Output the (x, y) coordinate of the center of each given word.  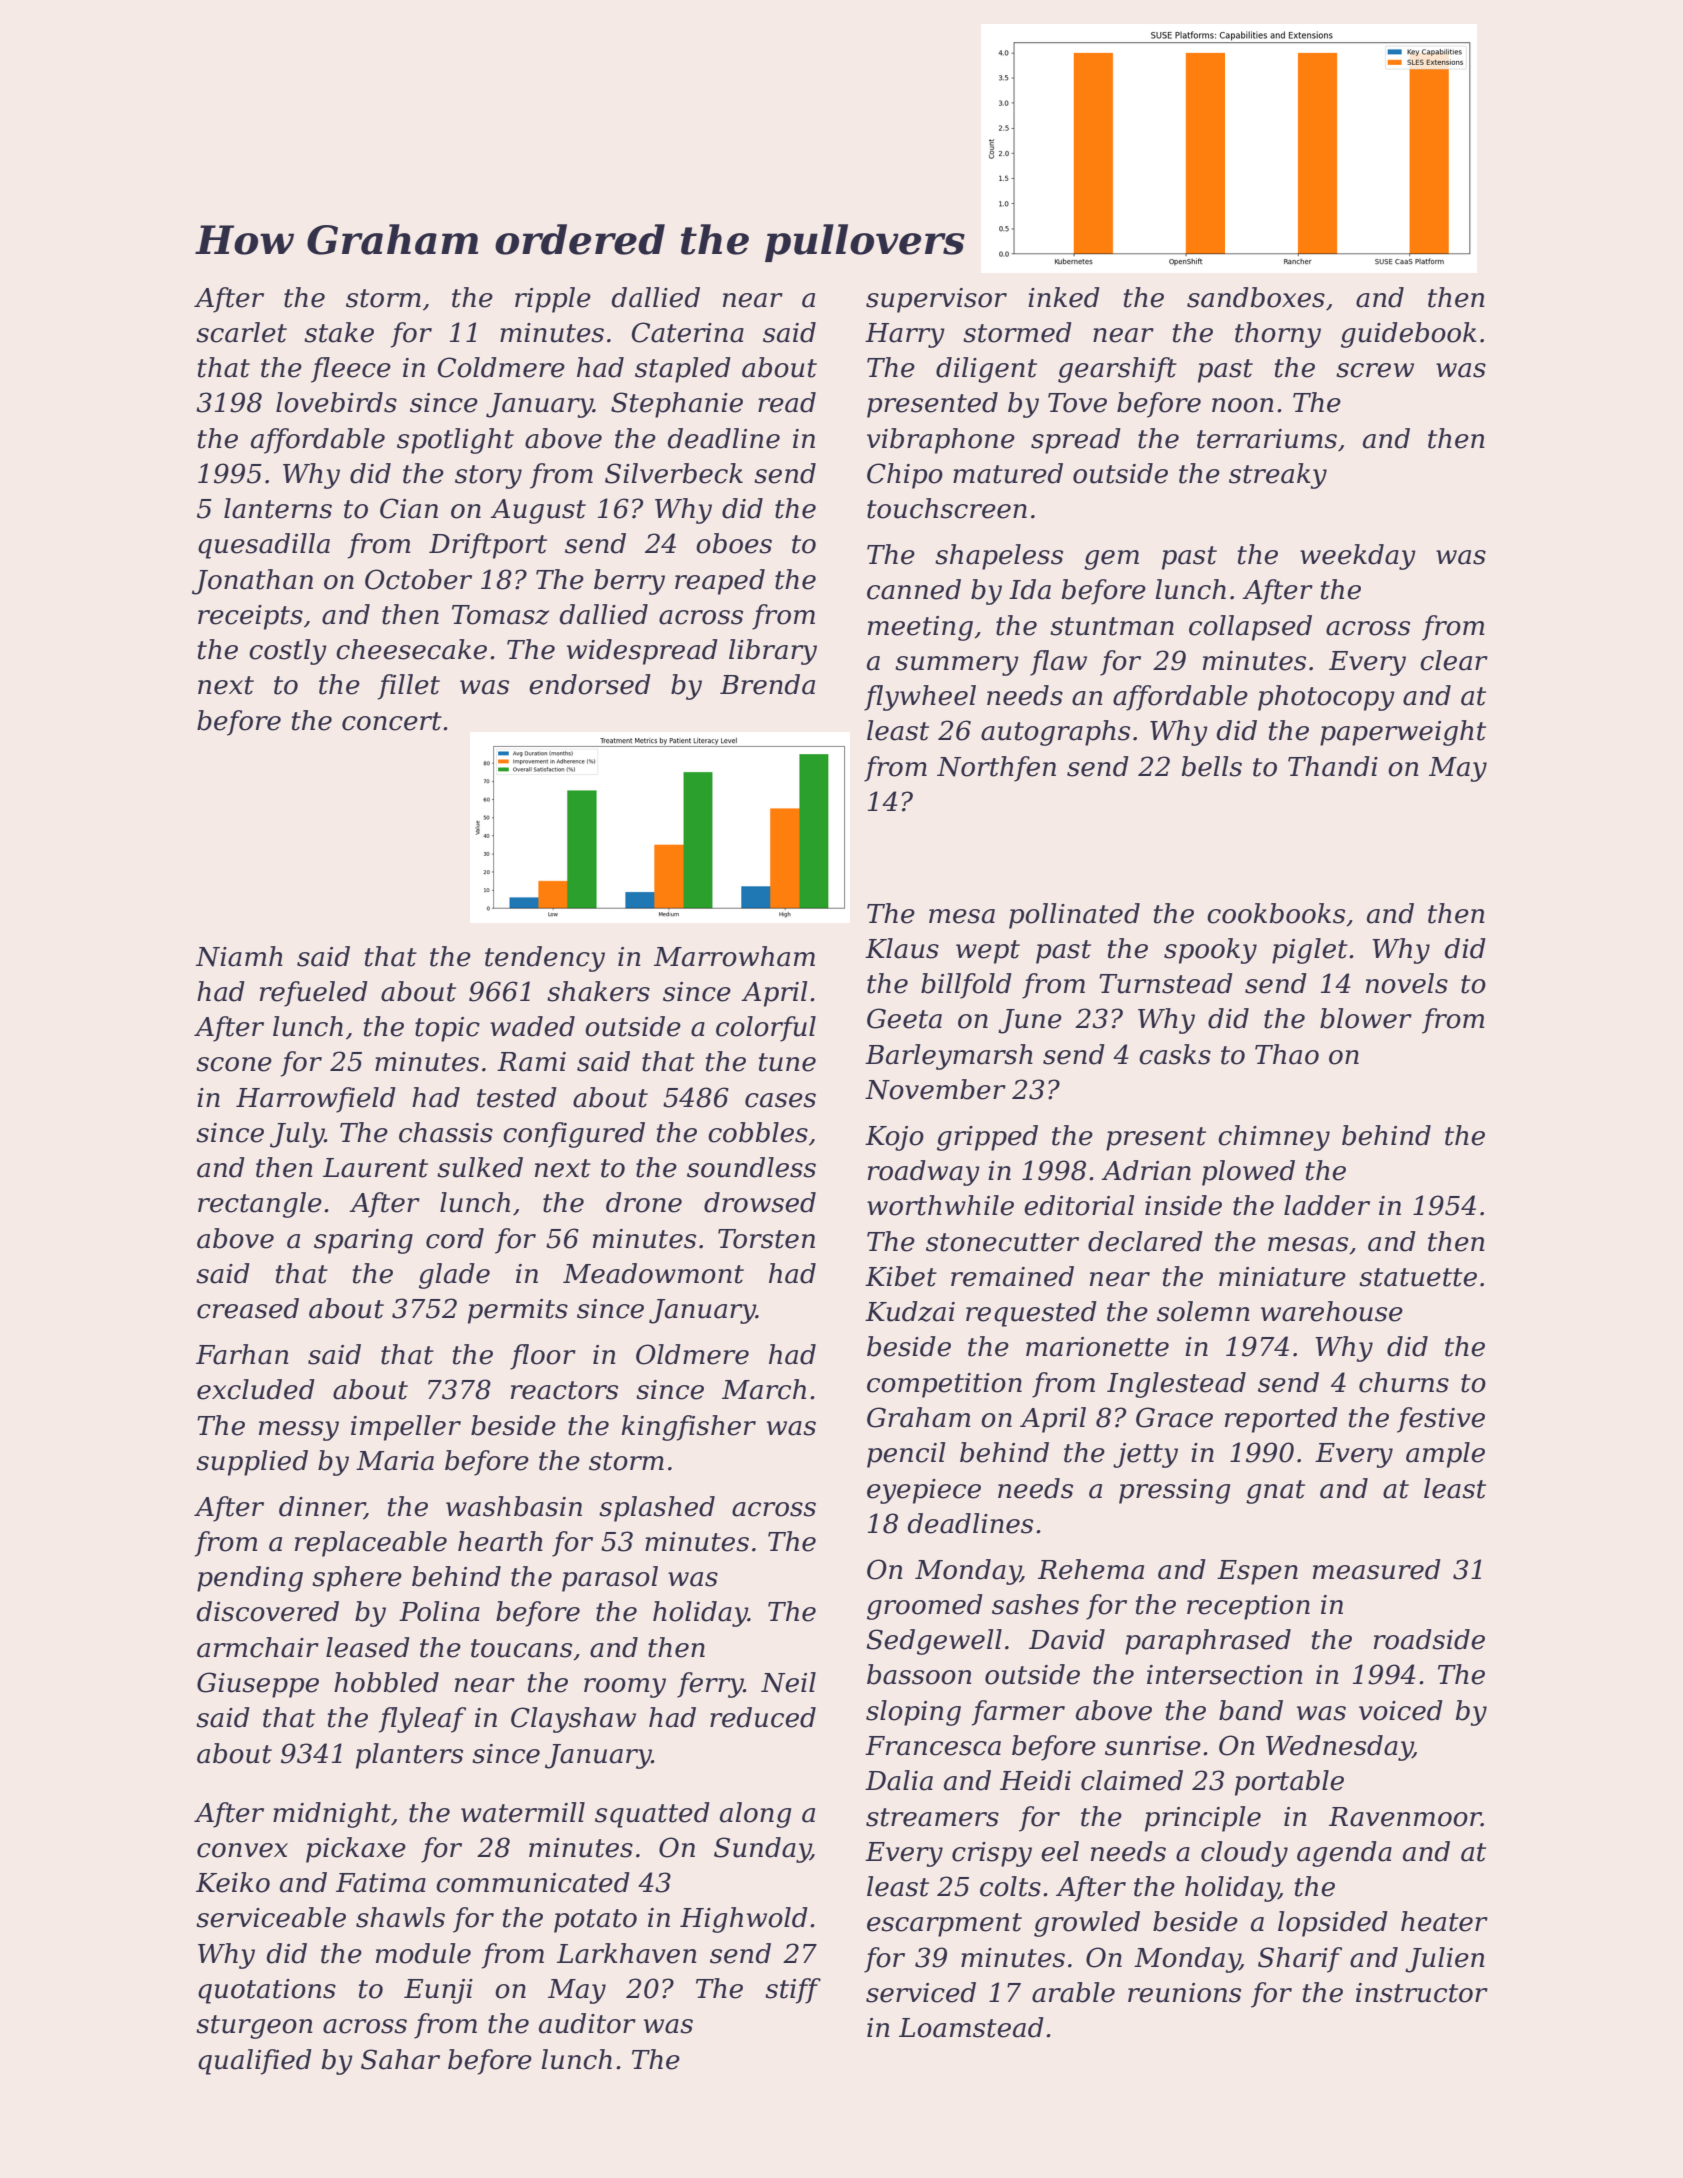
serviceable (271, 1917)
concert (392, 721)
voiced (1401, 1710)
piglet (1310, 951)
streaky (1278, 476)
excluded (256, 1389)
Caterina (688, 332)
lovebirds (336, 402)
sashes (1035, 1604)
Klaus (902, 948)
